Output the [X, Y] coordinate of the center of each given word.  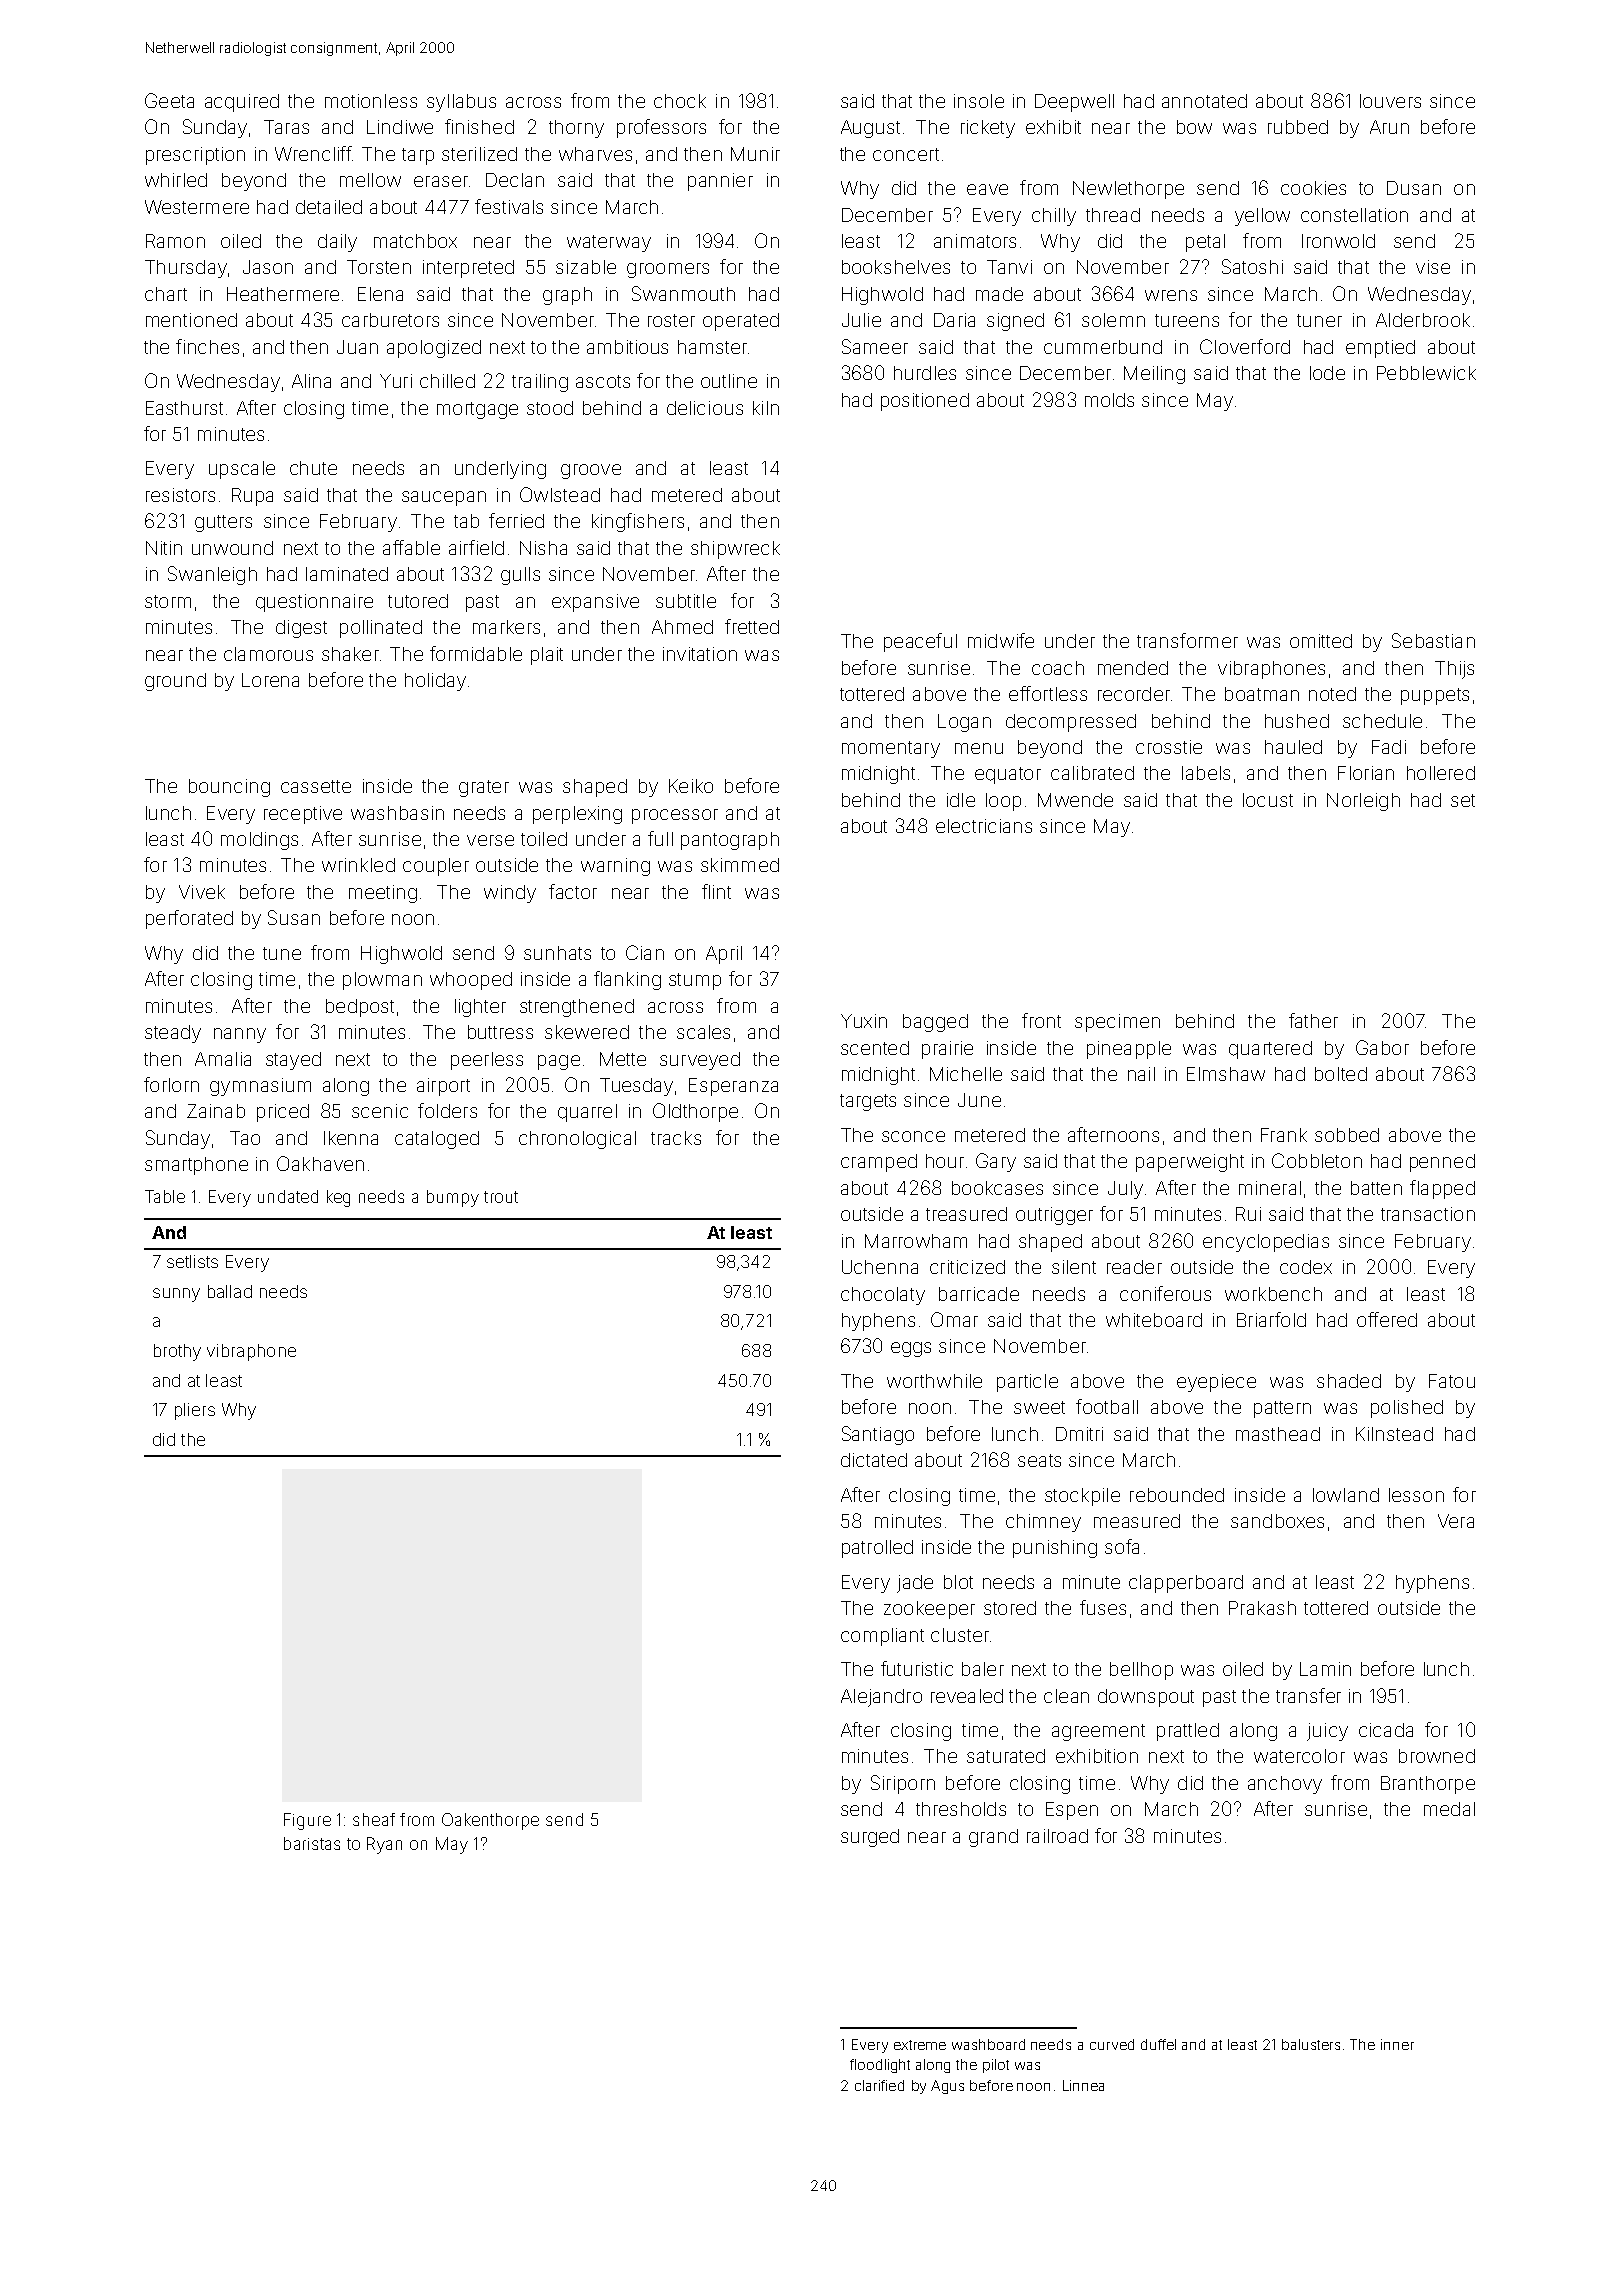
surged [870, 1838]
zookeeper [929, 1610]
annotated [1204, 101]
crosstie [1169, 747]
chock [680, 101]
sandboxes [1277, 1521]
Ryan [384, 1845]
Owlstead [560, 494]
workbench [1273, 1294]
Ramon [175, 241]
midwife [1001, 640]
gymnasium [260, 1087]
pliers [195, 1411]
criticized [967, 1267]
